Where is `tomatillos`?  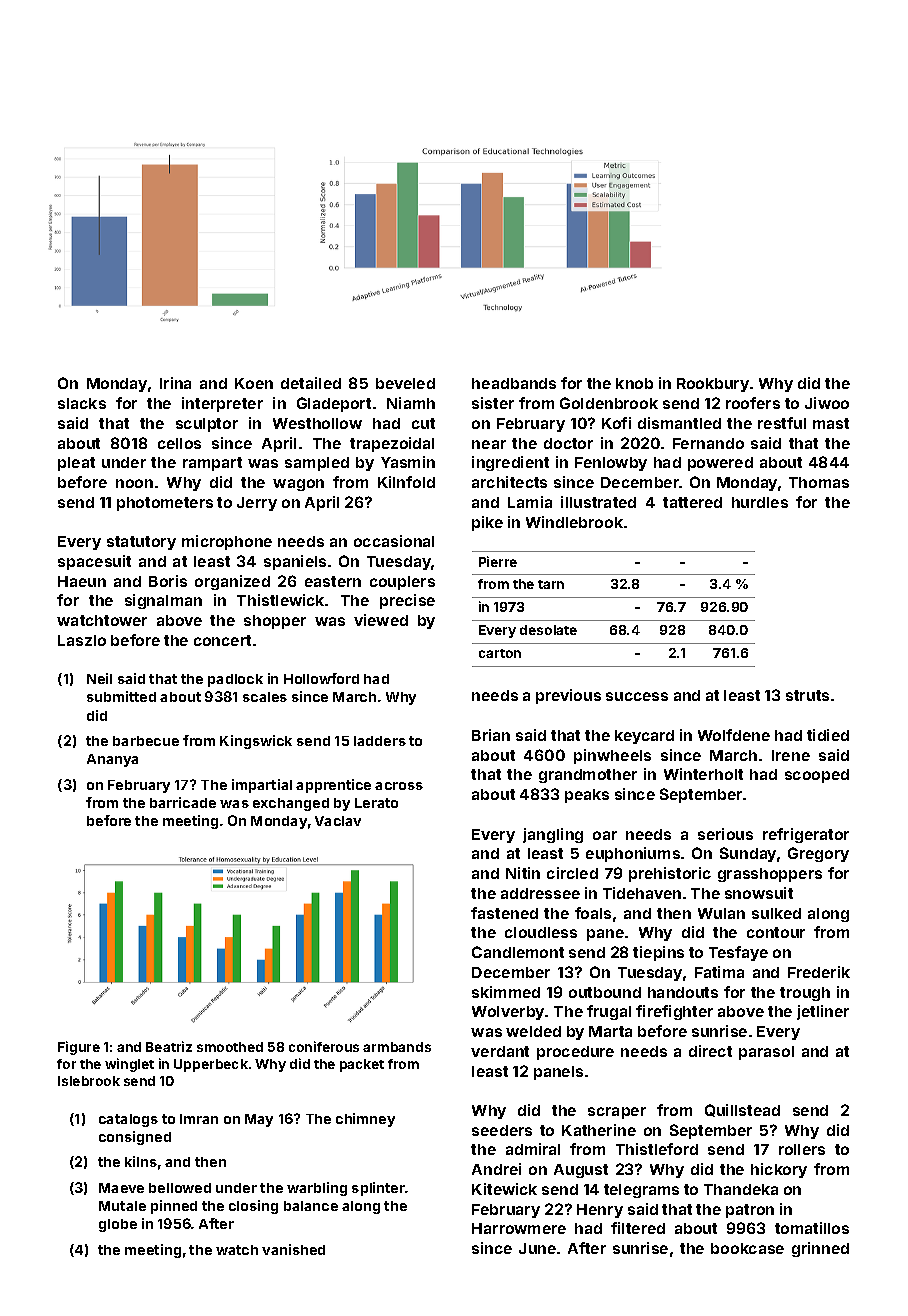 tomatillos is located at coordinates (812, 1228).
